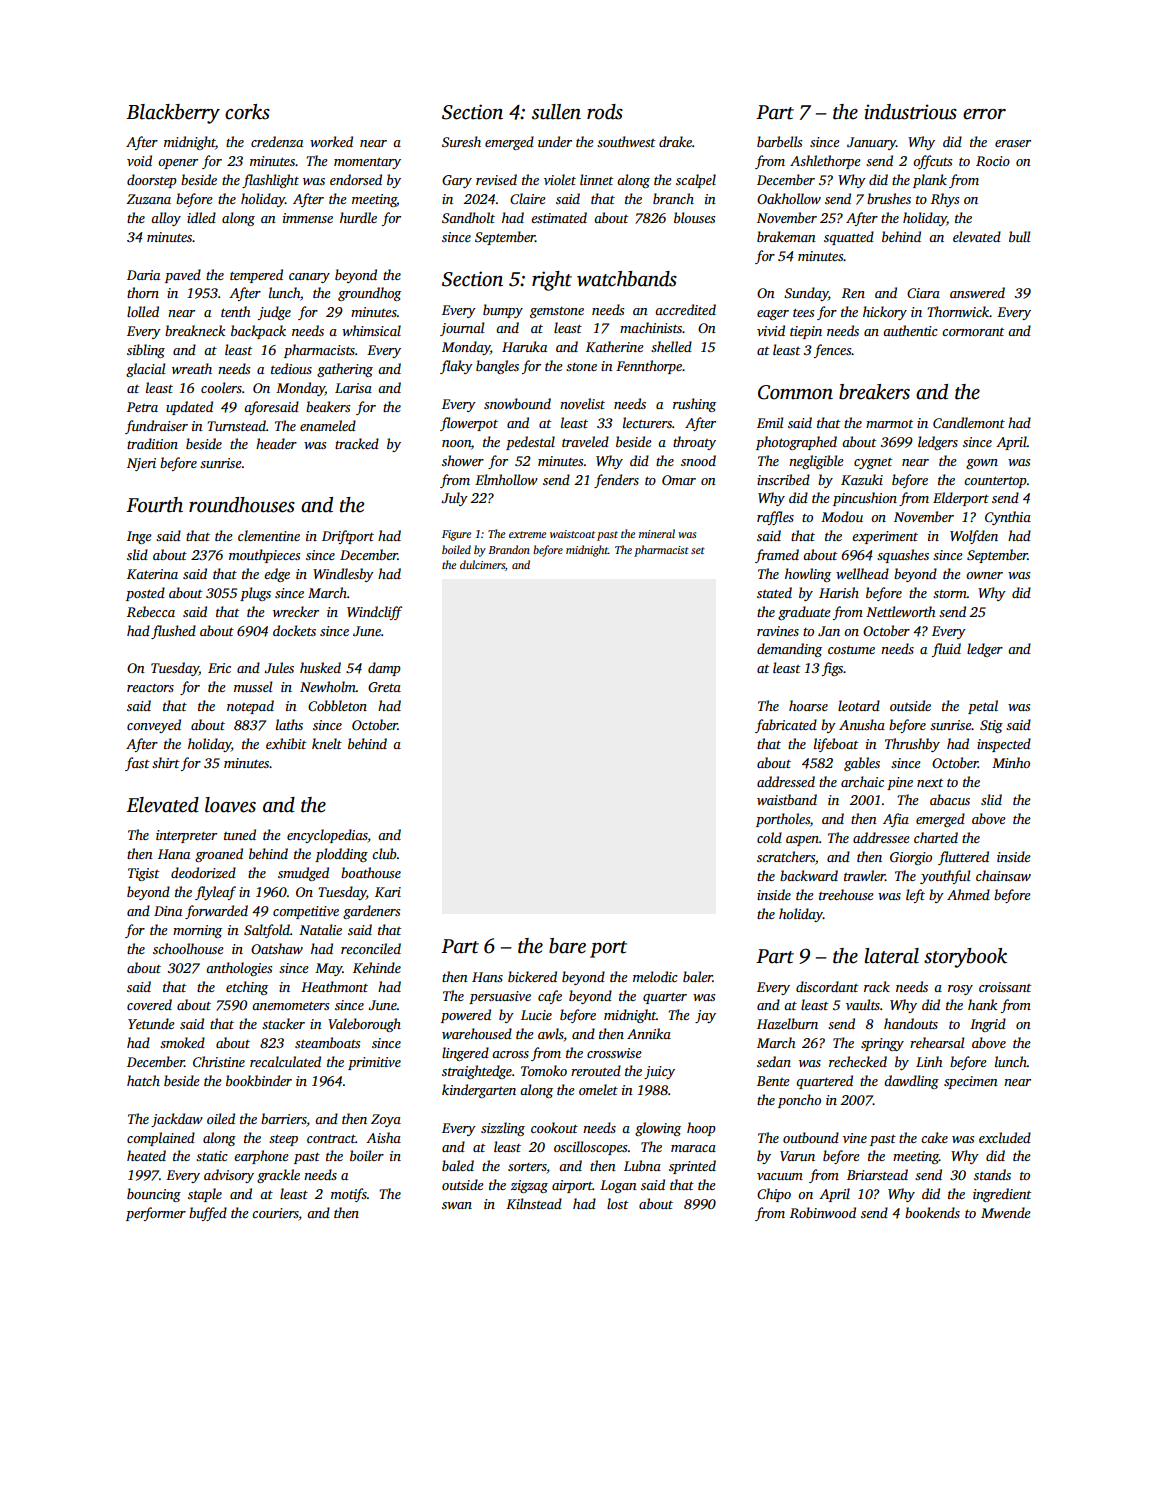 The image size is (1158, 1499). I want to click on under, so click(555, 141).
